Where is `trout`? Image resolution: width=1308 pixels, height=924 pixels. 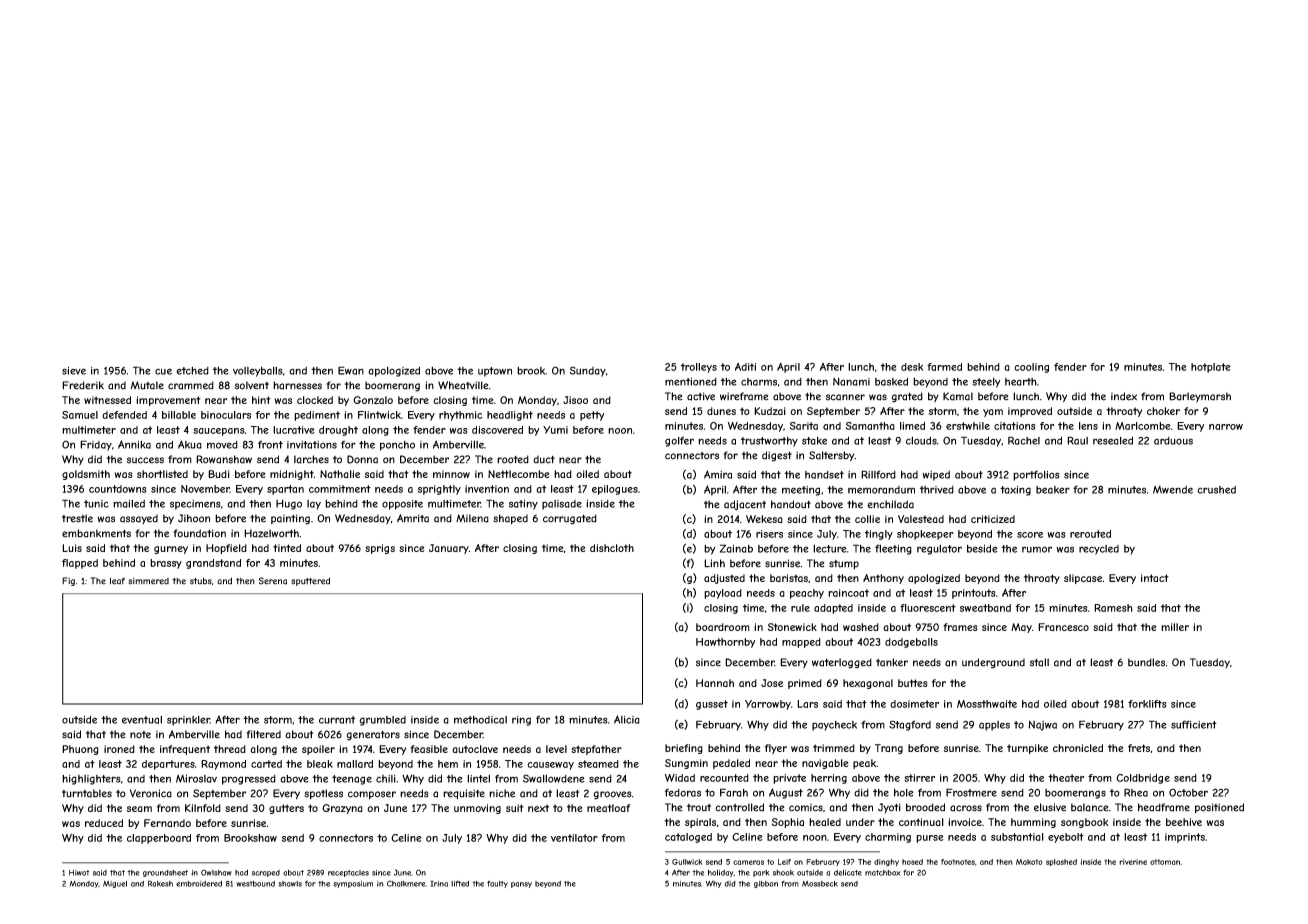 trout is located at coordinates (699, 808).
